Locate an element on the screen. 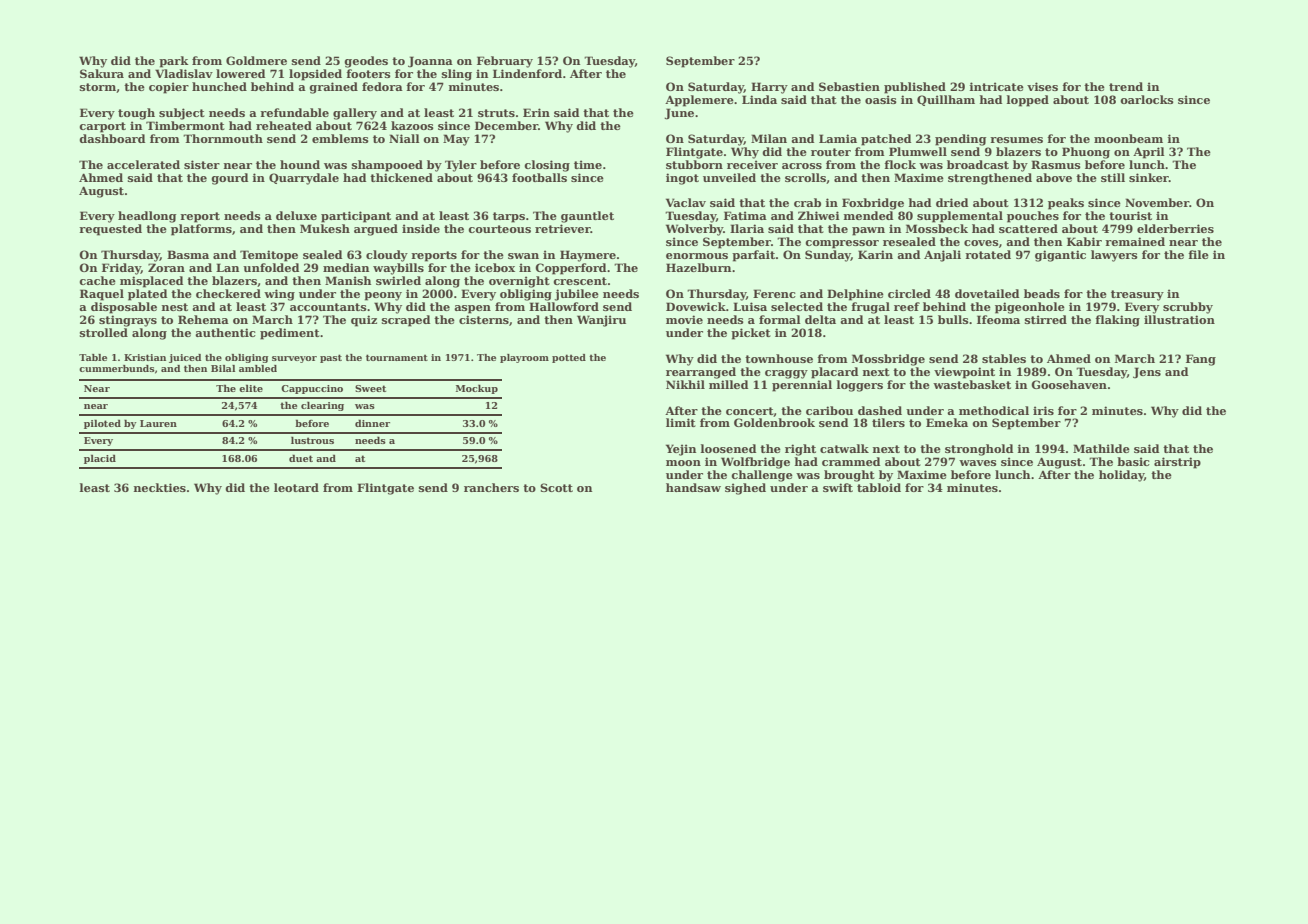 This screenshot has height=924, width=1308. deluxe is located at coordinates (296, 215).
